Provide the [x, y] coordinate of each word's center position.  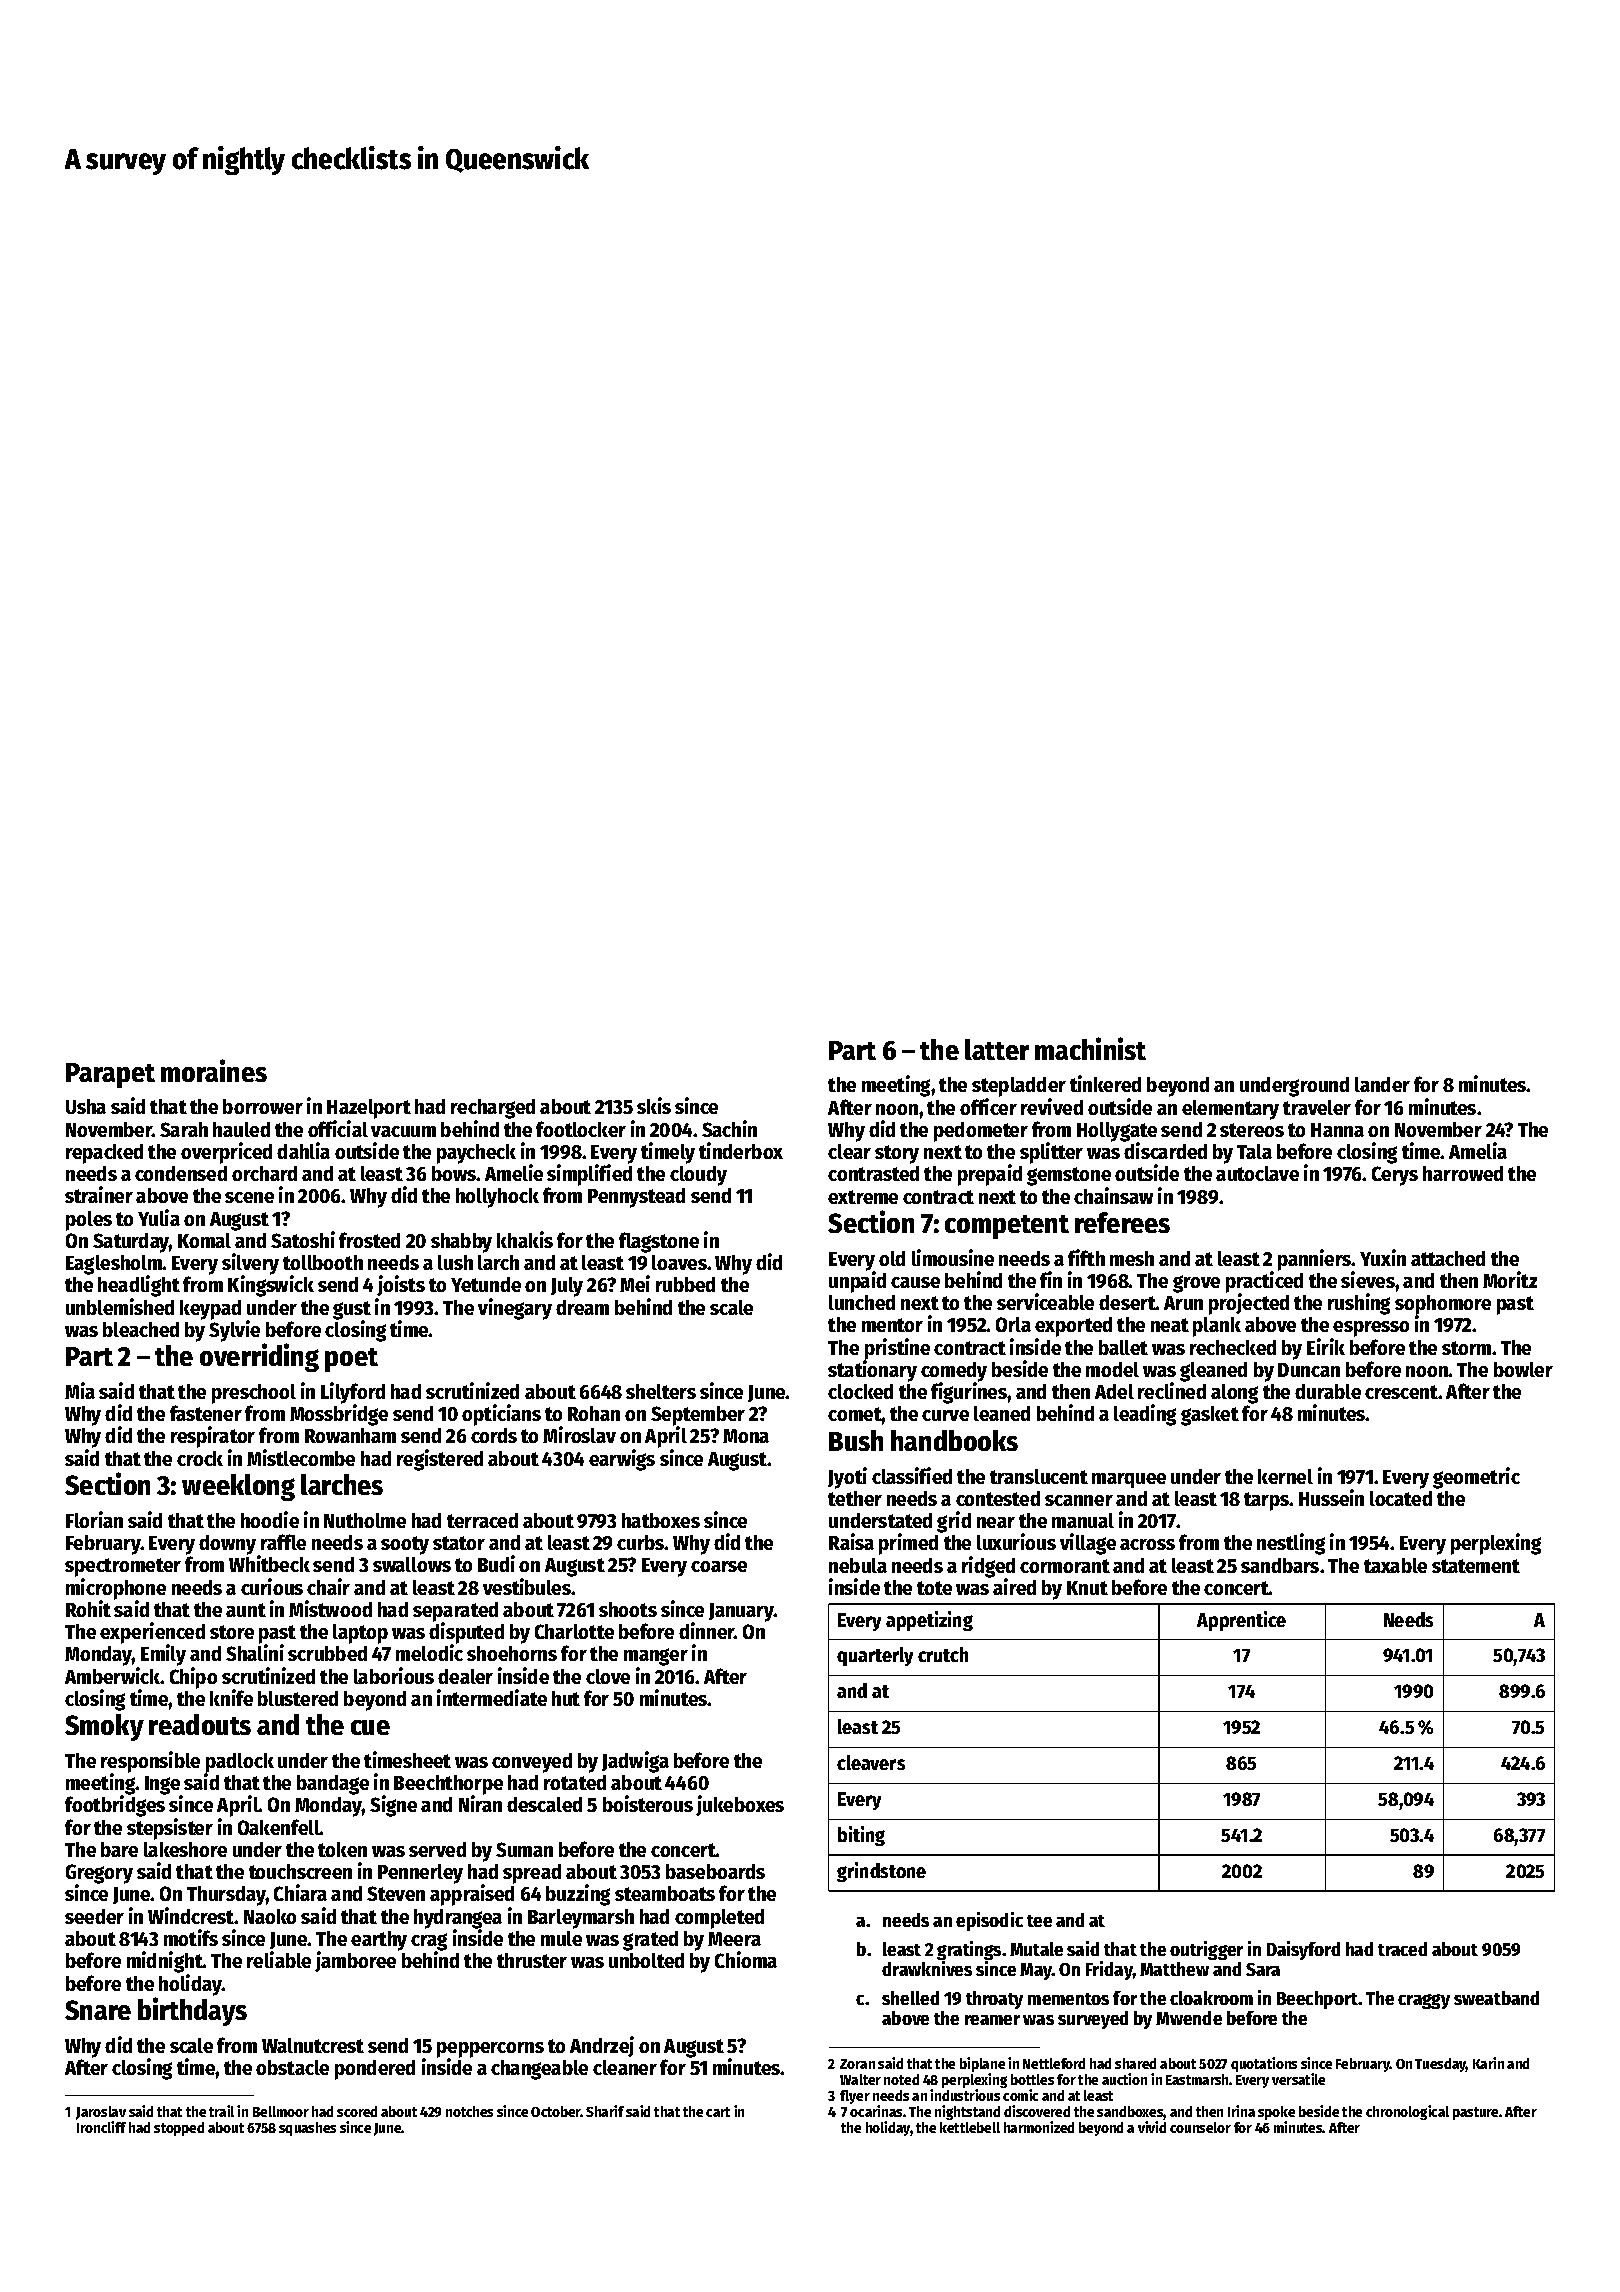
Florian [94, 1519]
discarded [1165, 1150]
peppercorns [490, 2050]
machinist [1090, 1048]
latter [997, 1049]
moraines [214, 1070]
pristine [897, 1349]
